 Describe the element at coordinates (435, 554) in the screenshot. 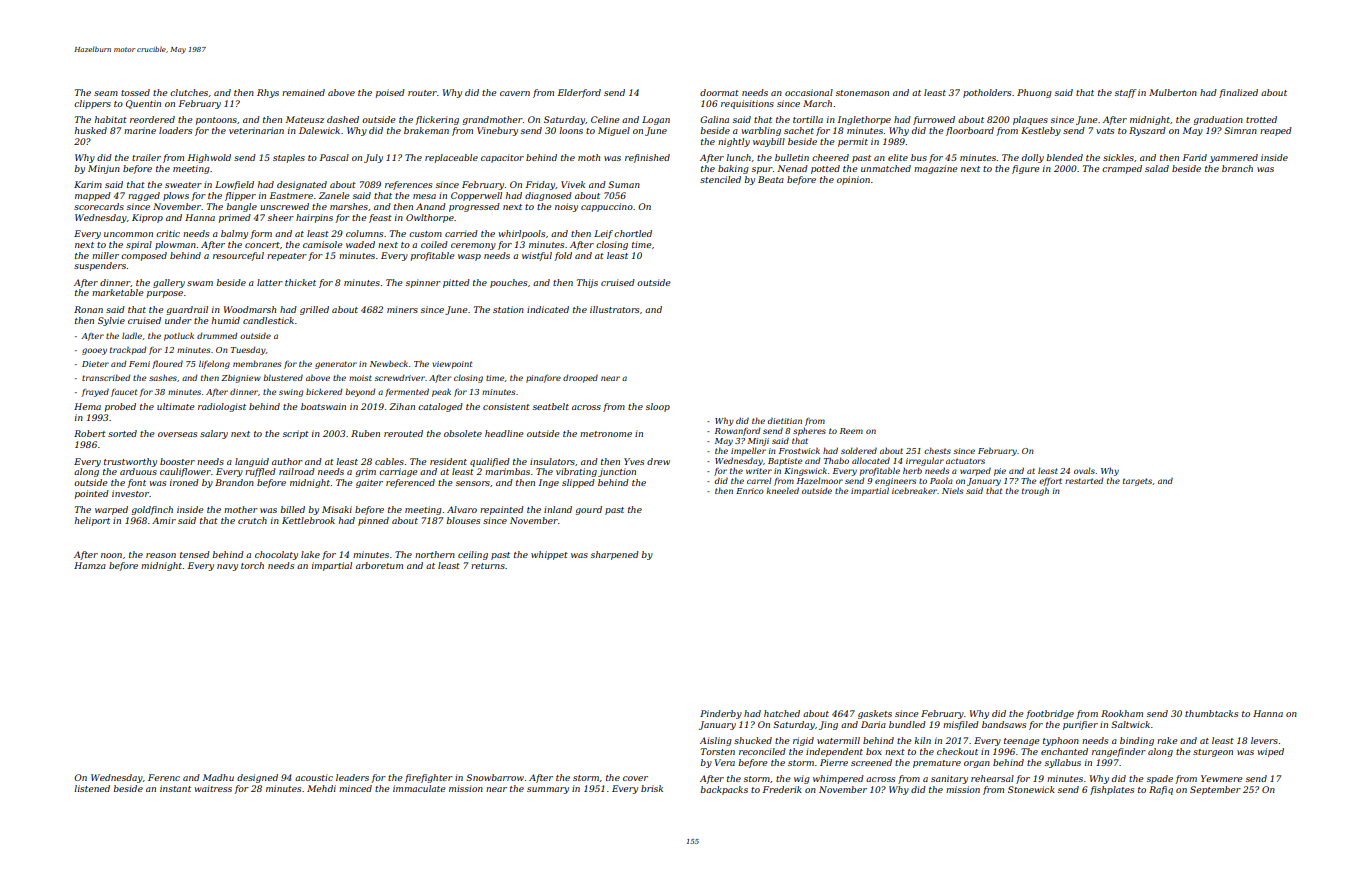

I see `northern` at that location.
